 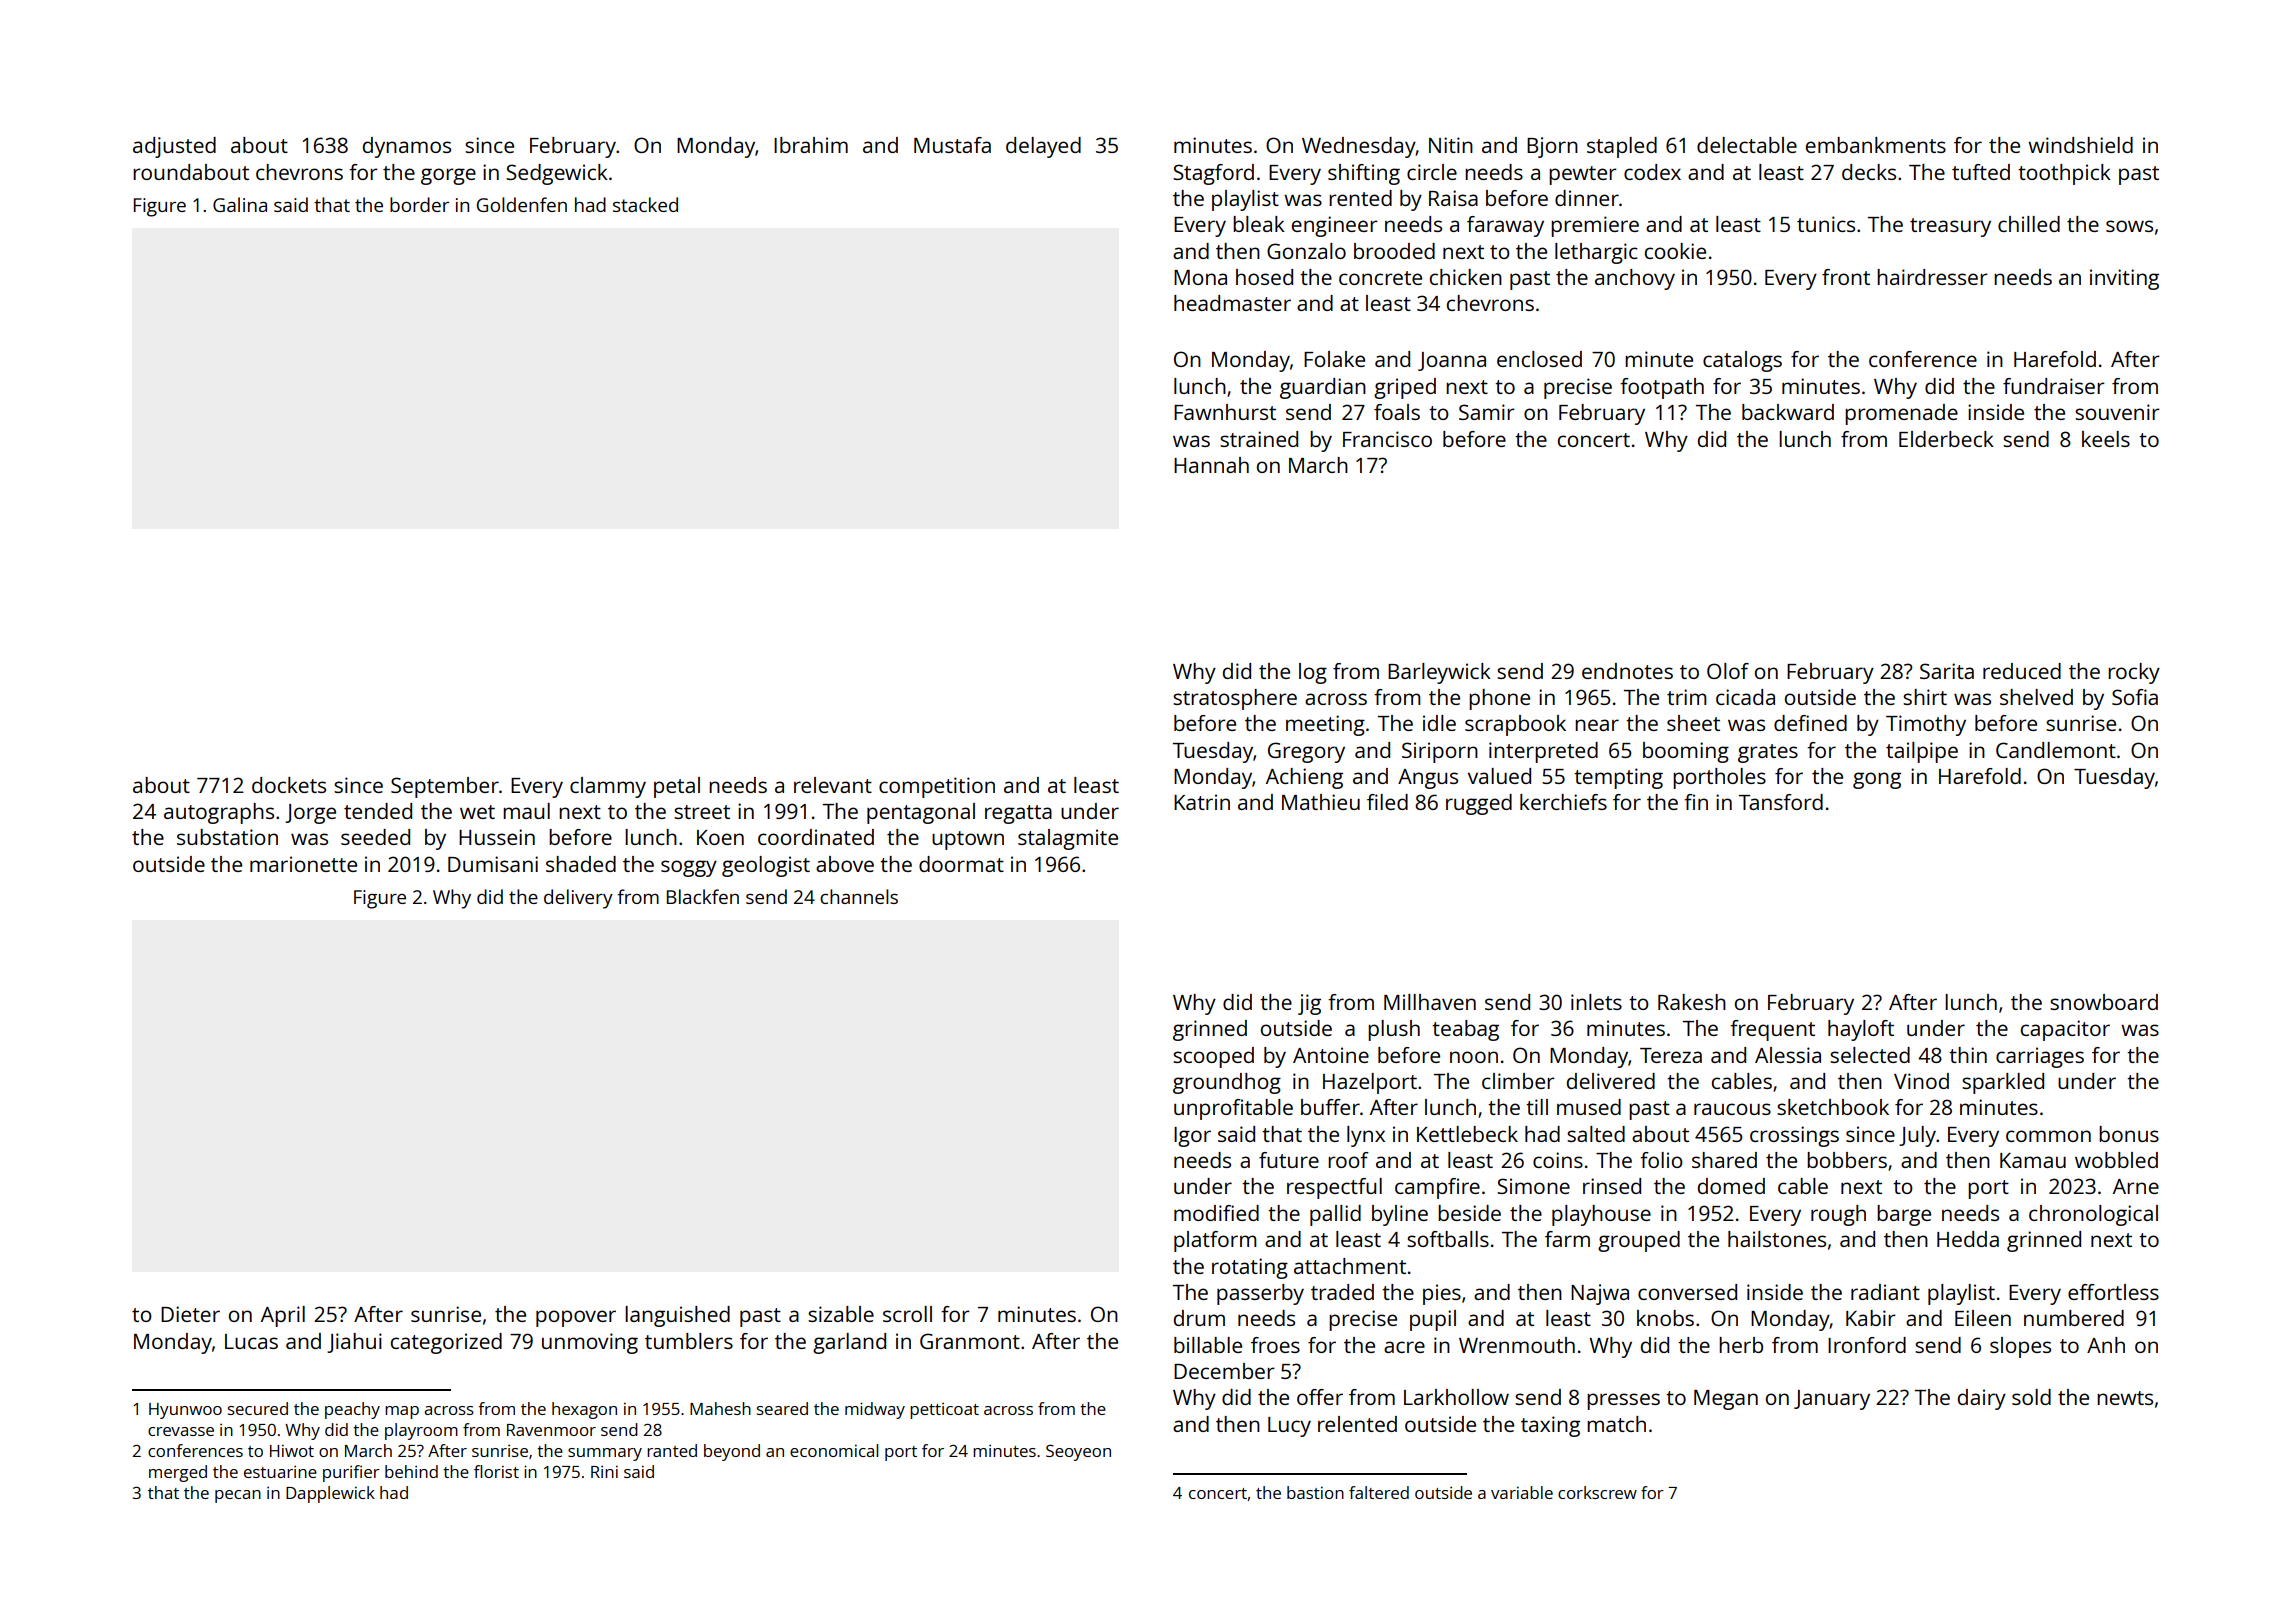 What do you see at coordinates (1043, 147) in the screenshot?
I see `delayed` at bounding box center [1043, 147].
